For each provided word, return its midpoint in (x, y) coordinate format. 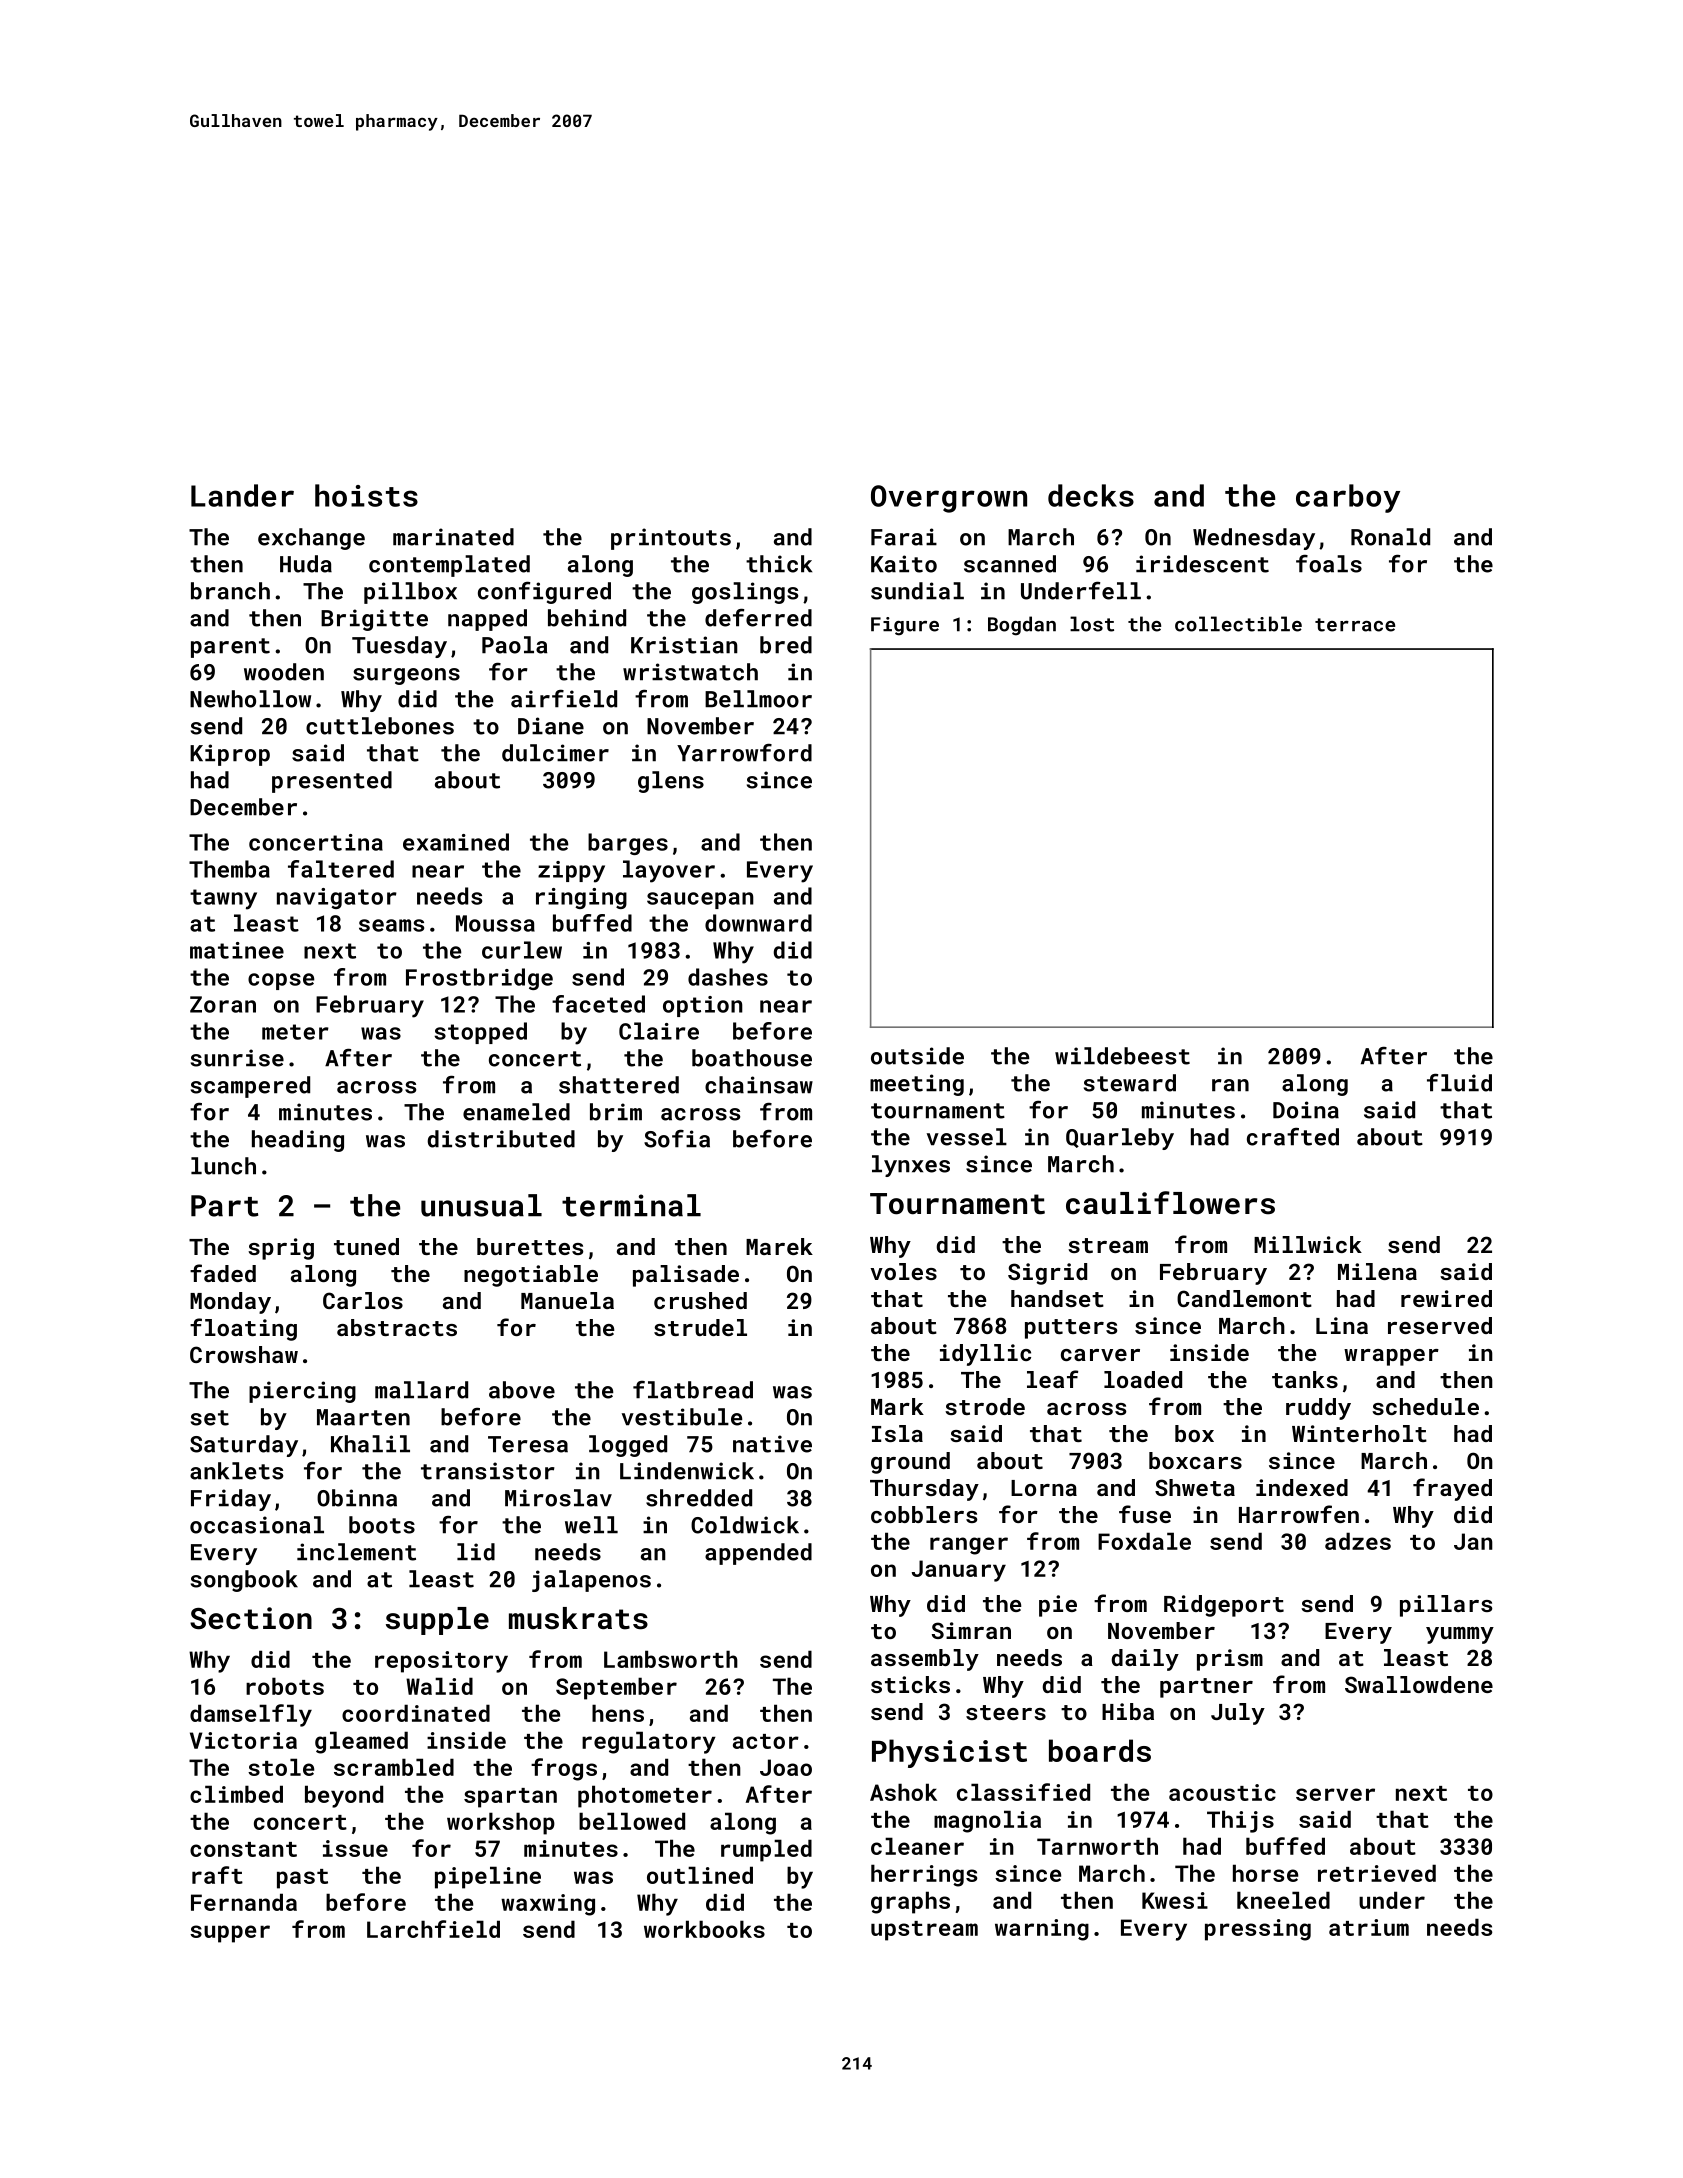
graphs (910, 1902)
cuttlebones (380, 726)
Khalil (370, 1444)
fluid (1459, 1082)
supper (230, 1934)
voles (903, 1271)
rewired (1446, 1298)
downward (758, 923)
